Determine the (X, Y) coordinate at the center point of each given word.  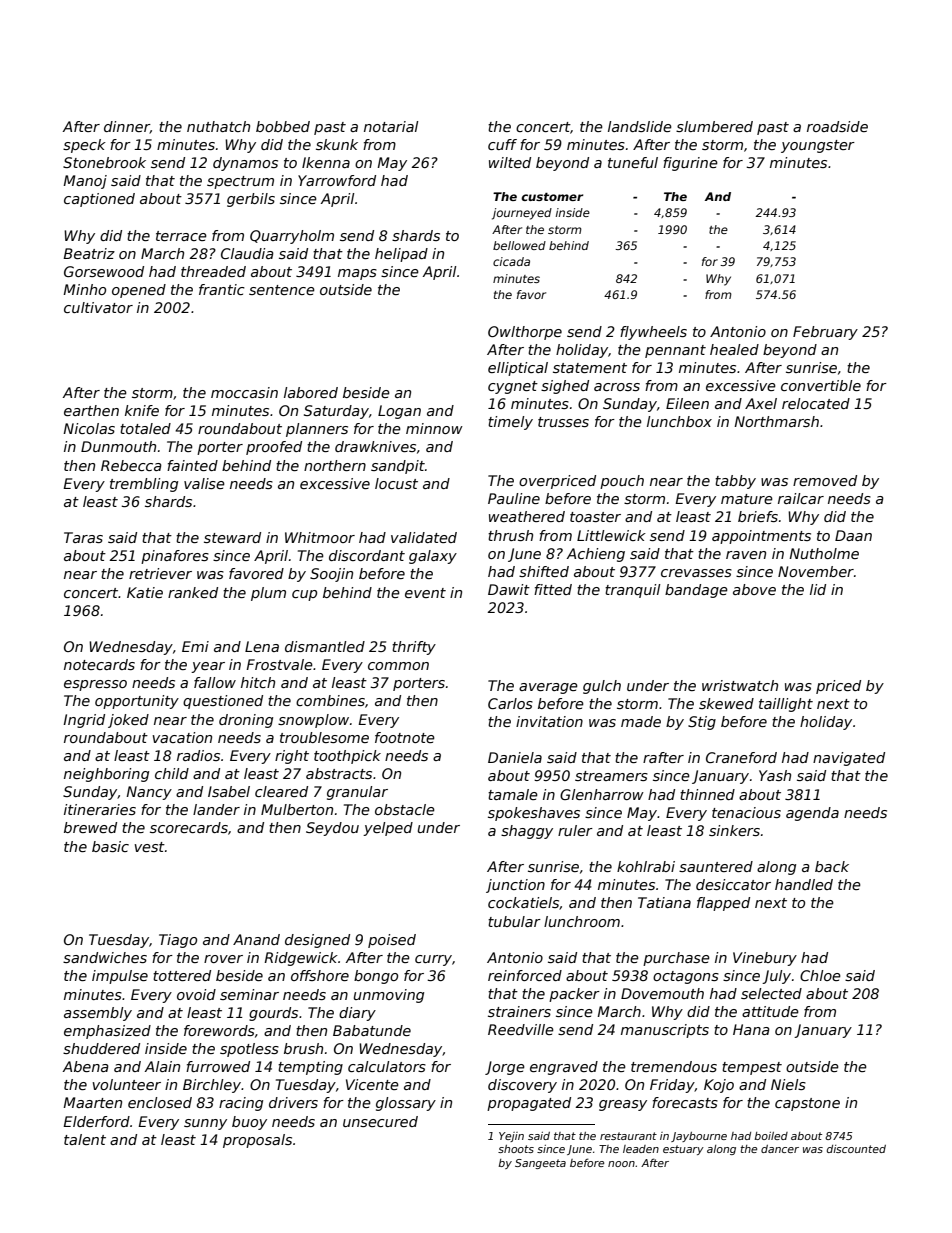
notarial (391, 126)
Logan (399, 412)
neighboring (106, 775)
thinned (707, 794)
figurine (690, 164)
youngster (818, 146)
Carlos (510, 703)
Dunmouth (118, 446)
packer (574, 995)
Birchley (212, 1086)
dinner (127, 127)
